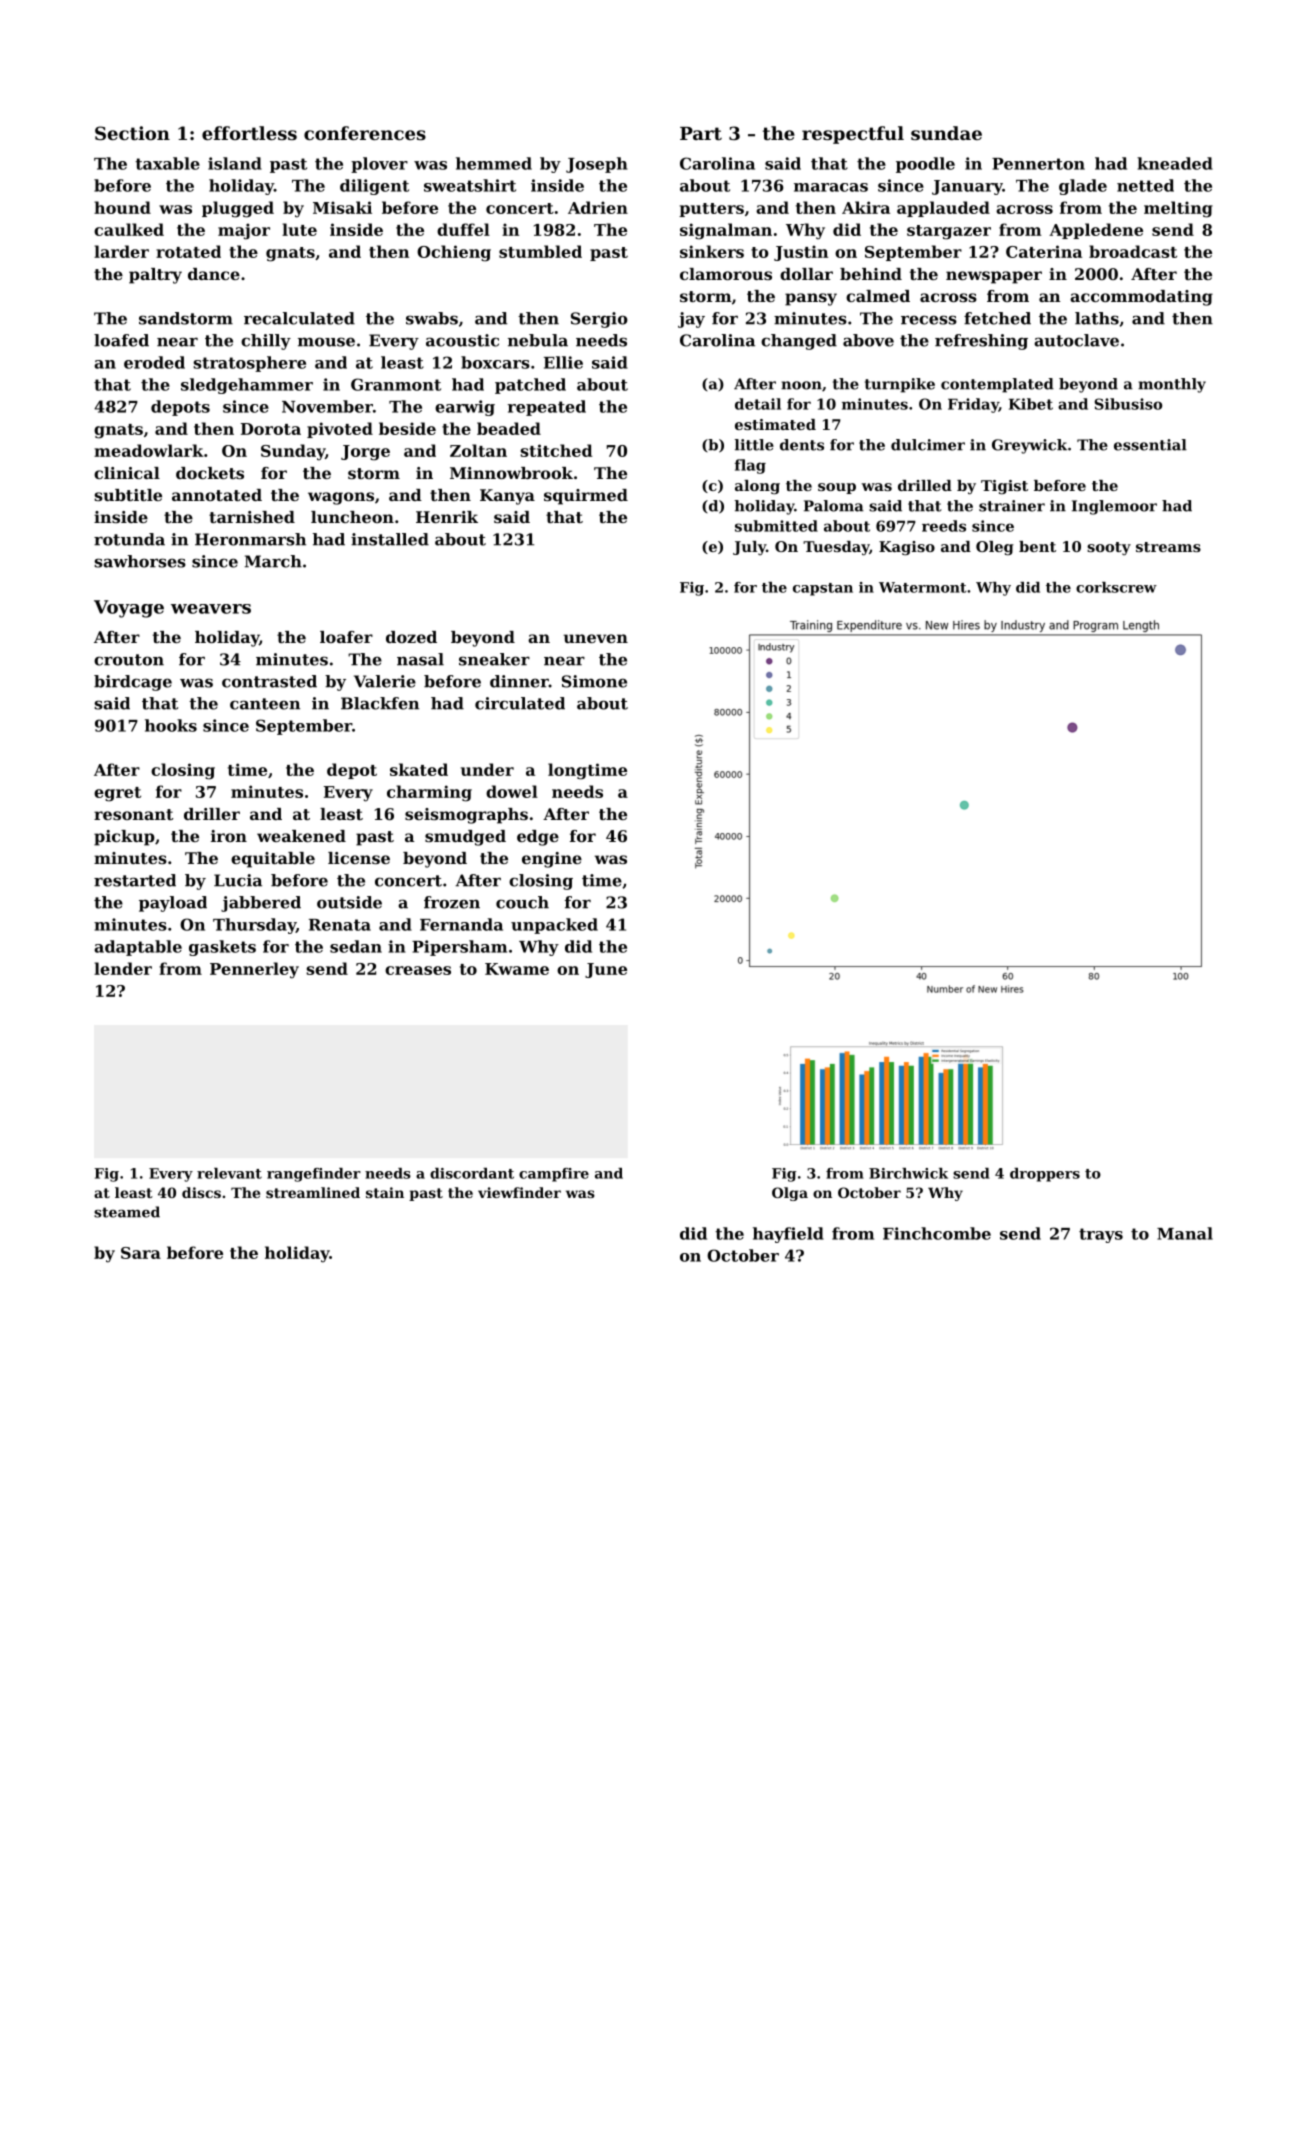  I want to click on meadowlark, so click(149, 450).
